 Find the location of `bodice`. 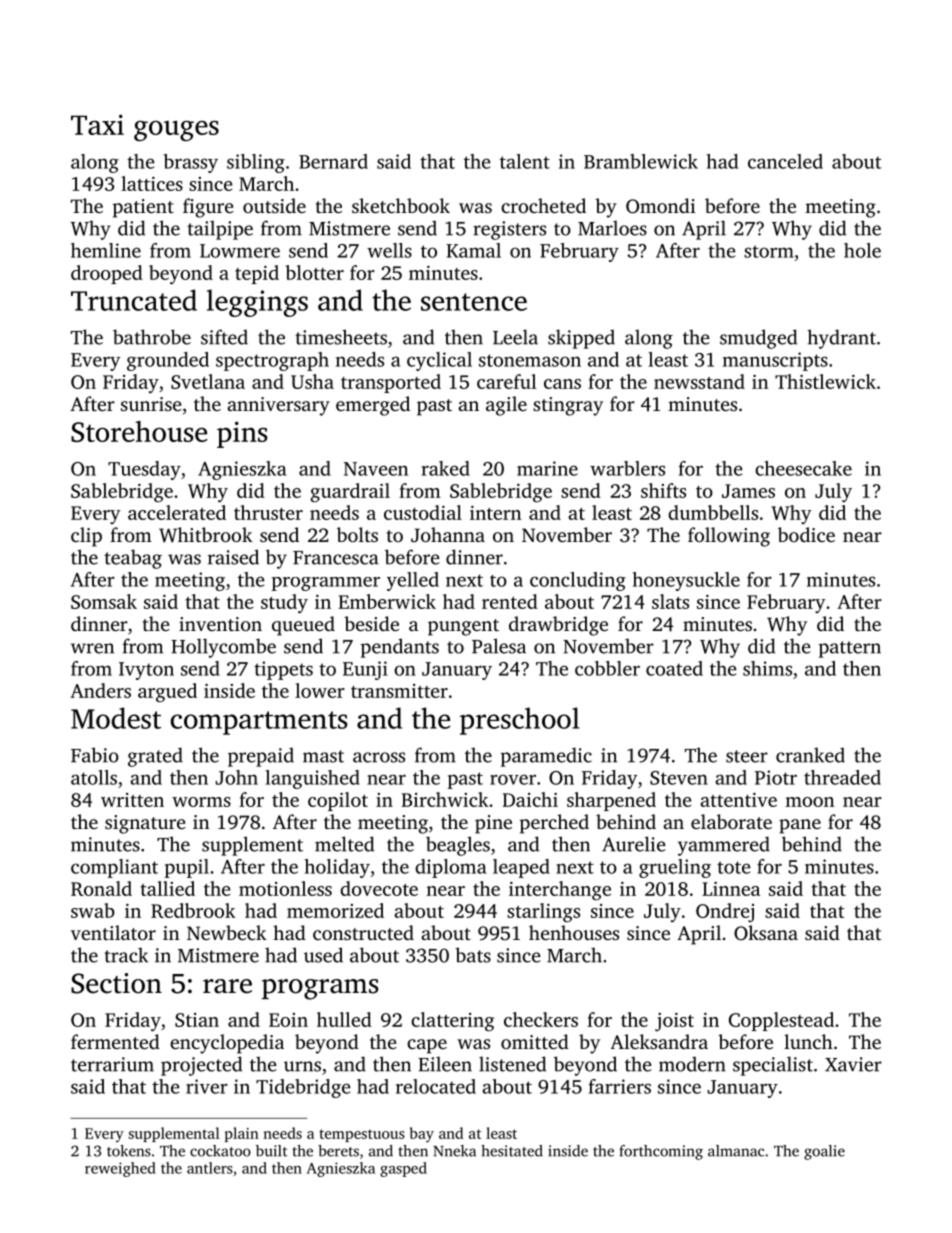

bodice is located at coordinates (806, 534).
